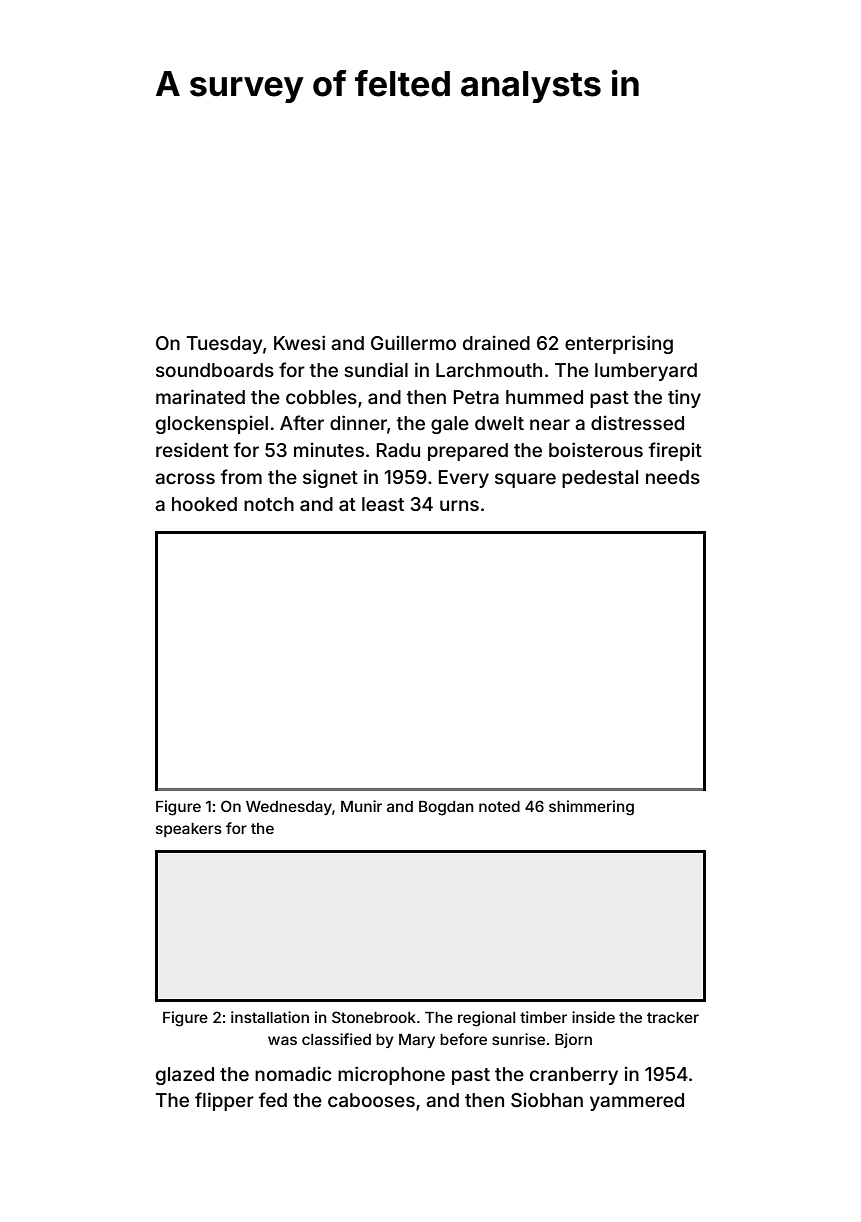  I want to click on Munir, so click(361, 806).
